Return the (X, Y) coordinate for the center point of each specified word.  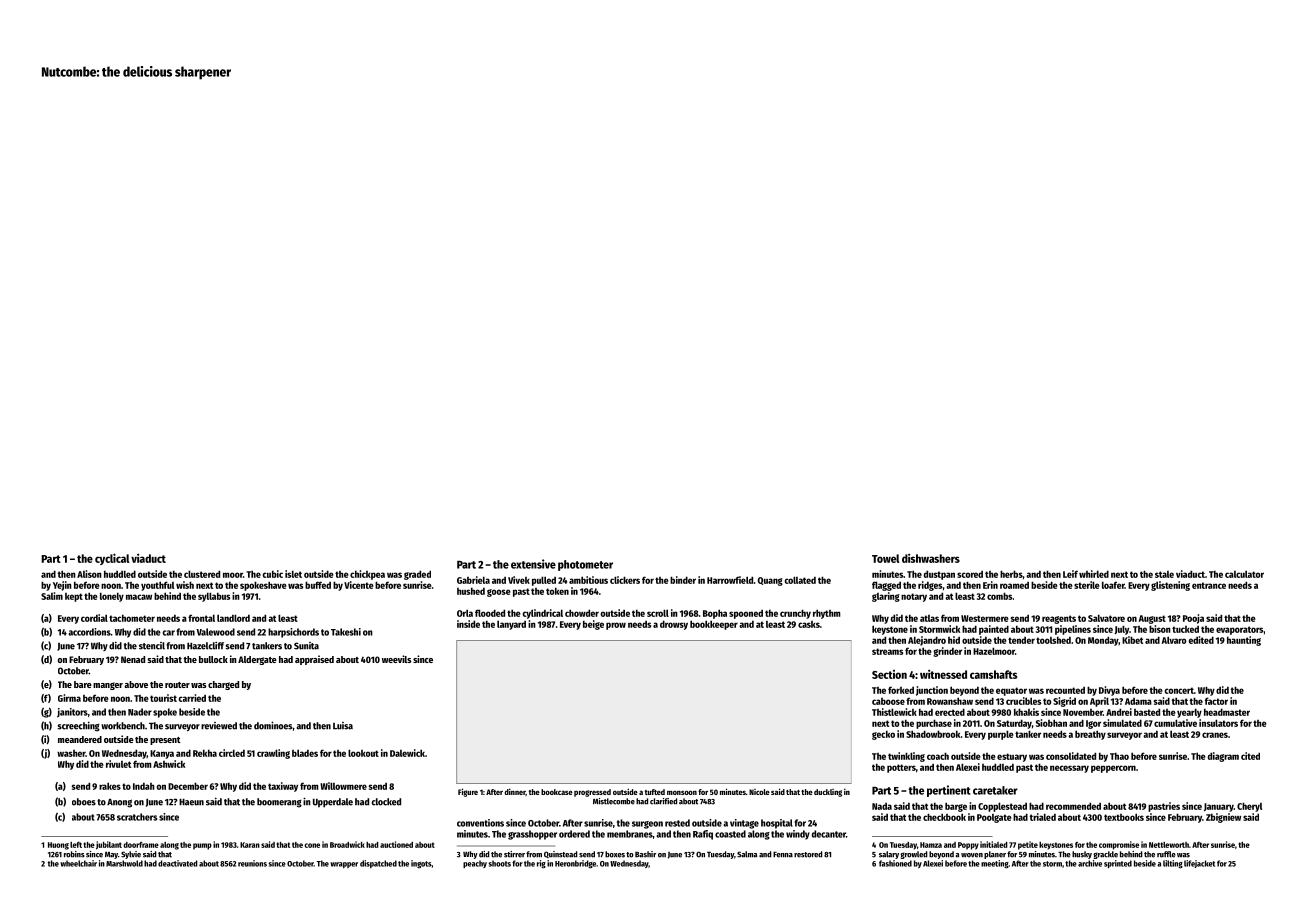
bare (83, 684)
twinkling (906, 757)
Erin (990, 585)
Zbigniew (1223, 818)
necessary (1069, 769)
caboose (888, 701)
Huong (58, 846)
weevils (396, 659)
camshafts (993, 674)
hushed (471, 591)
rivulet (118, 764)
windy (798, 835)
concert (1179, 690)
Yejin (62, 586)
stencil (152, 646)
